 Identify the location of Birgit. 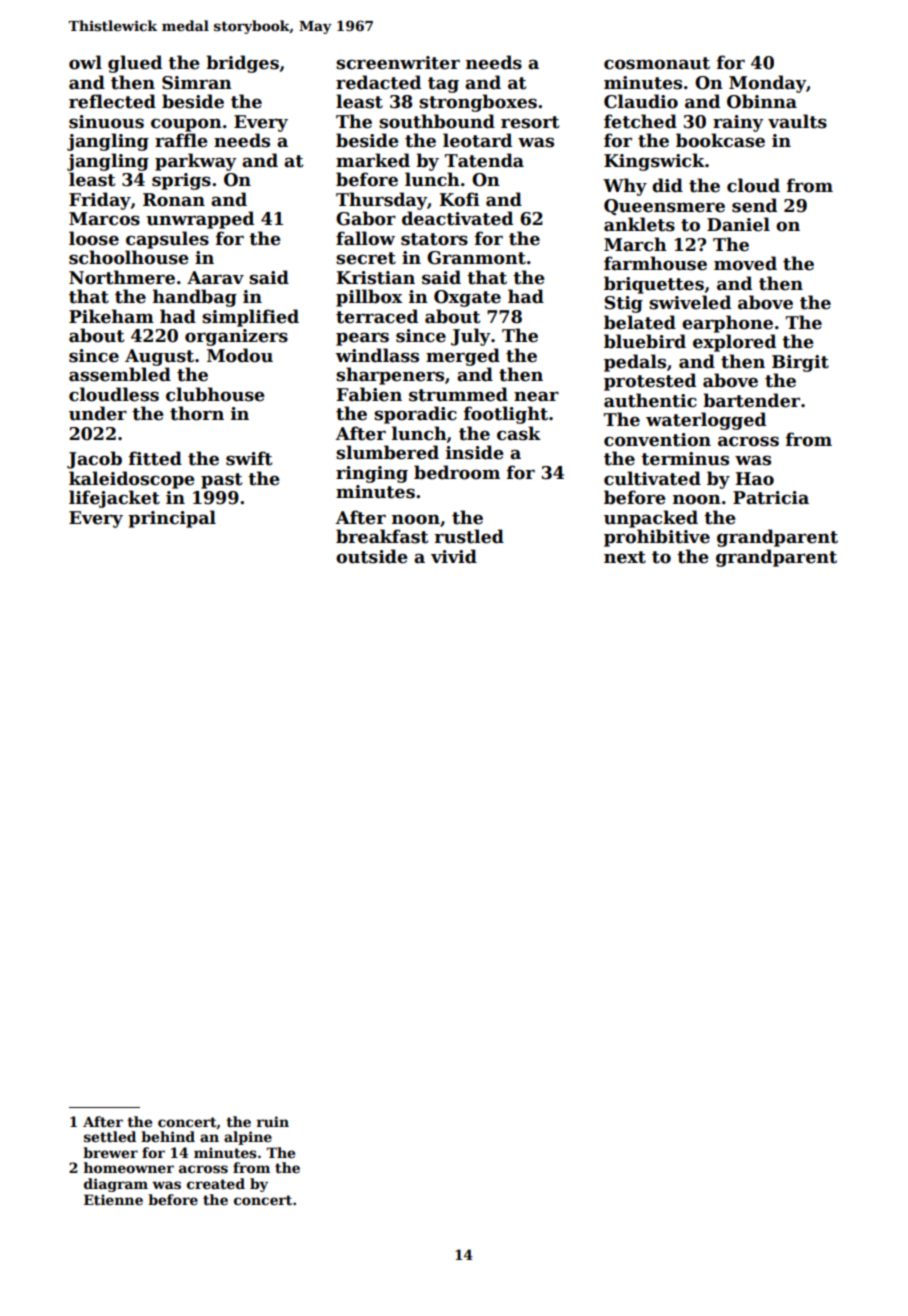
(800, 363).
